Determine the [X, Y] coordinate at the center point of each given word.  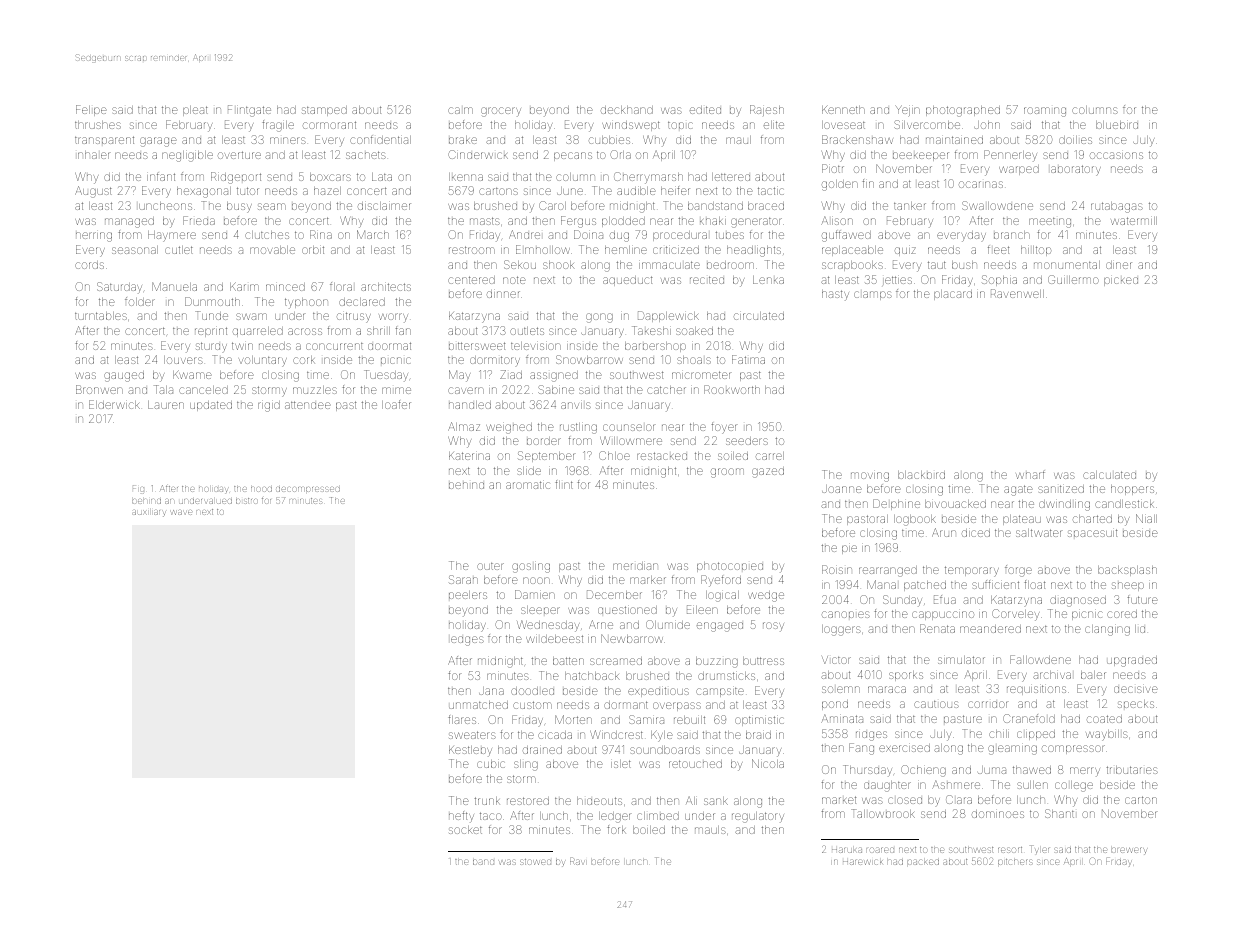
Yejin [907, 111]
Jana [491, 691]
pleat [195, 111]
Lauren [166, 405]
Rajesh [767, 110]
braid [758, 735]
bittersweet [477, 346]
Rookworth [732, 389]
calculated [1109, 475]
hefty [461, 817]
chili [999, 734]
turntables [101, 316]
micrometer [701, 375]
